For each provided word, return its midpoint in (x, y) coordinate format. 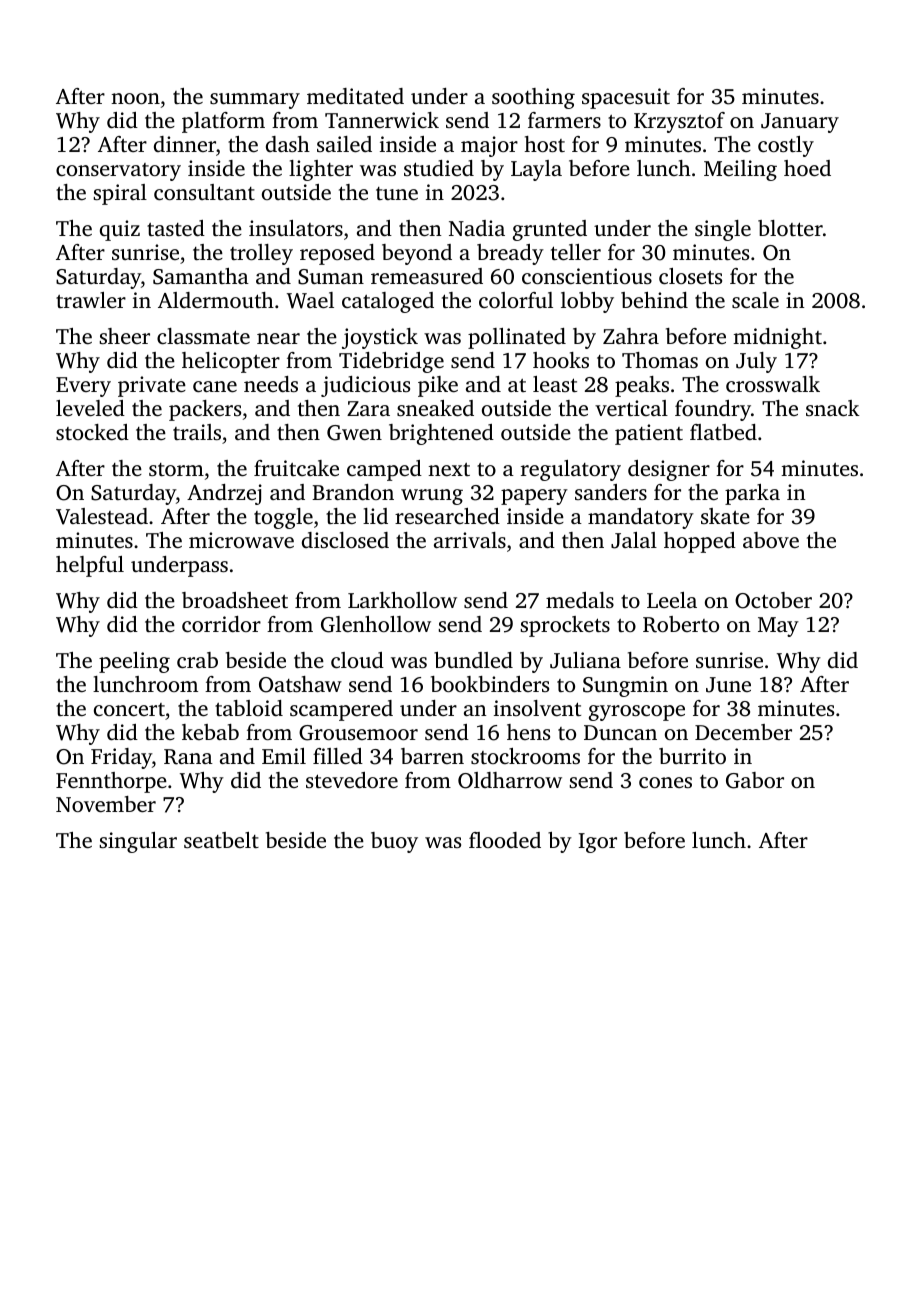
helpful (90, 566)
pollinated (517, 338)
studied (439, 168)
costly (786, 146)
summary (255, 101)
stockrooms (525, 756)
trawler (91, 300)
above (771, 540)
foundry (713, 410)
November (106, 804)
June (728, 685)
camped (384, 470)
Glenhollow (376, 624)
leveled (90, 408)
